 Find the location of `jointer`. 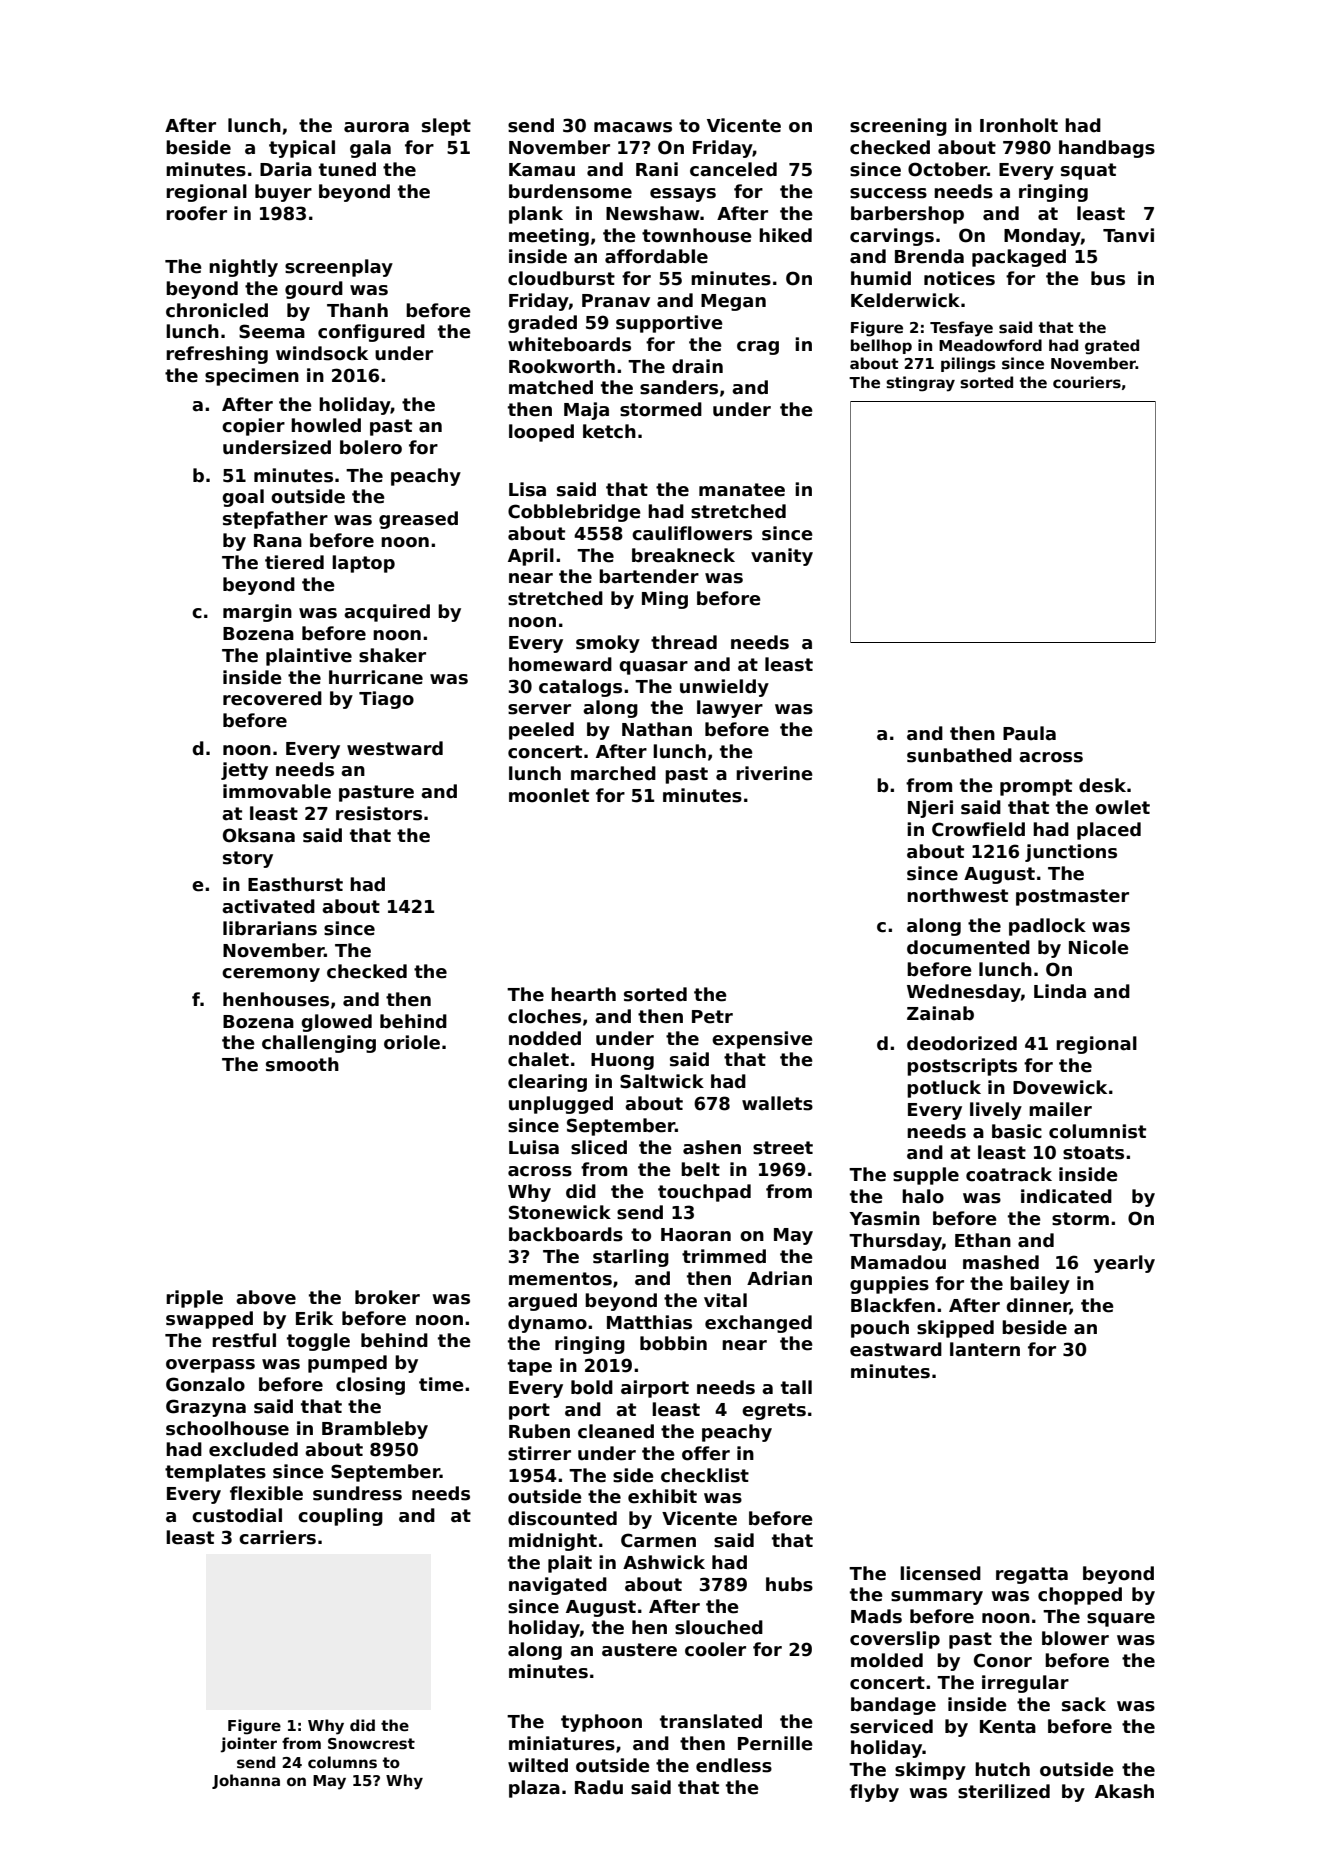

jointer is located at coordinates (248, 1745).
